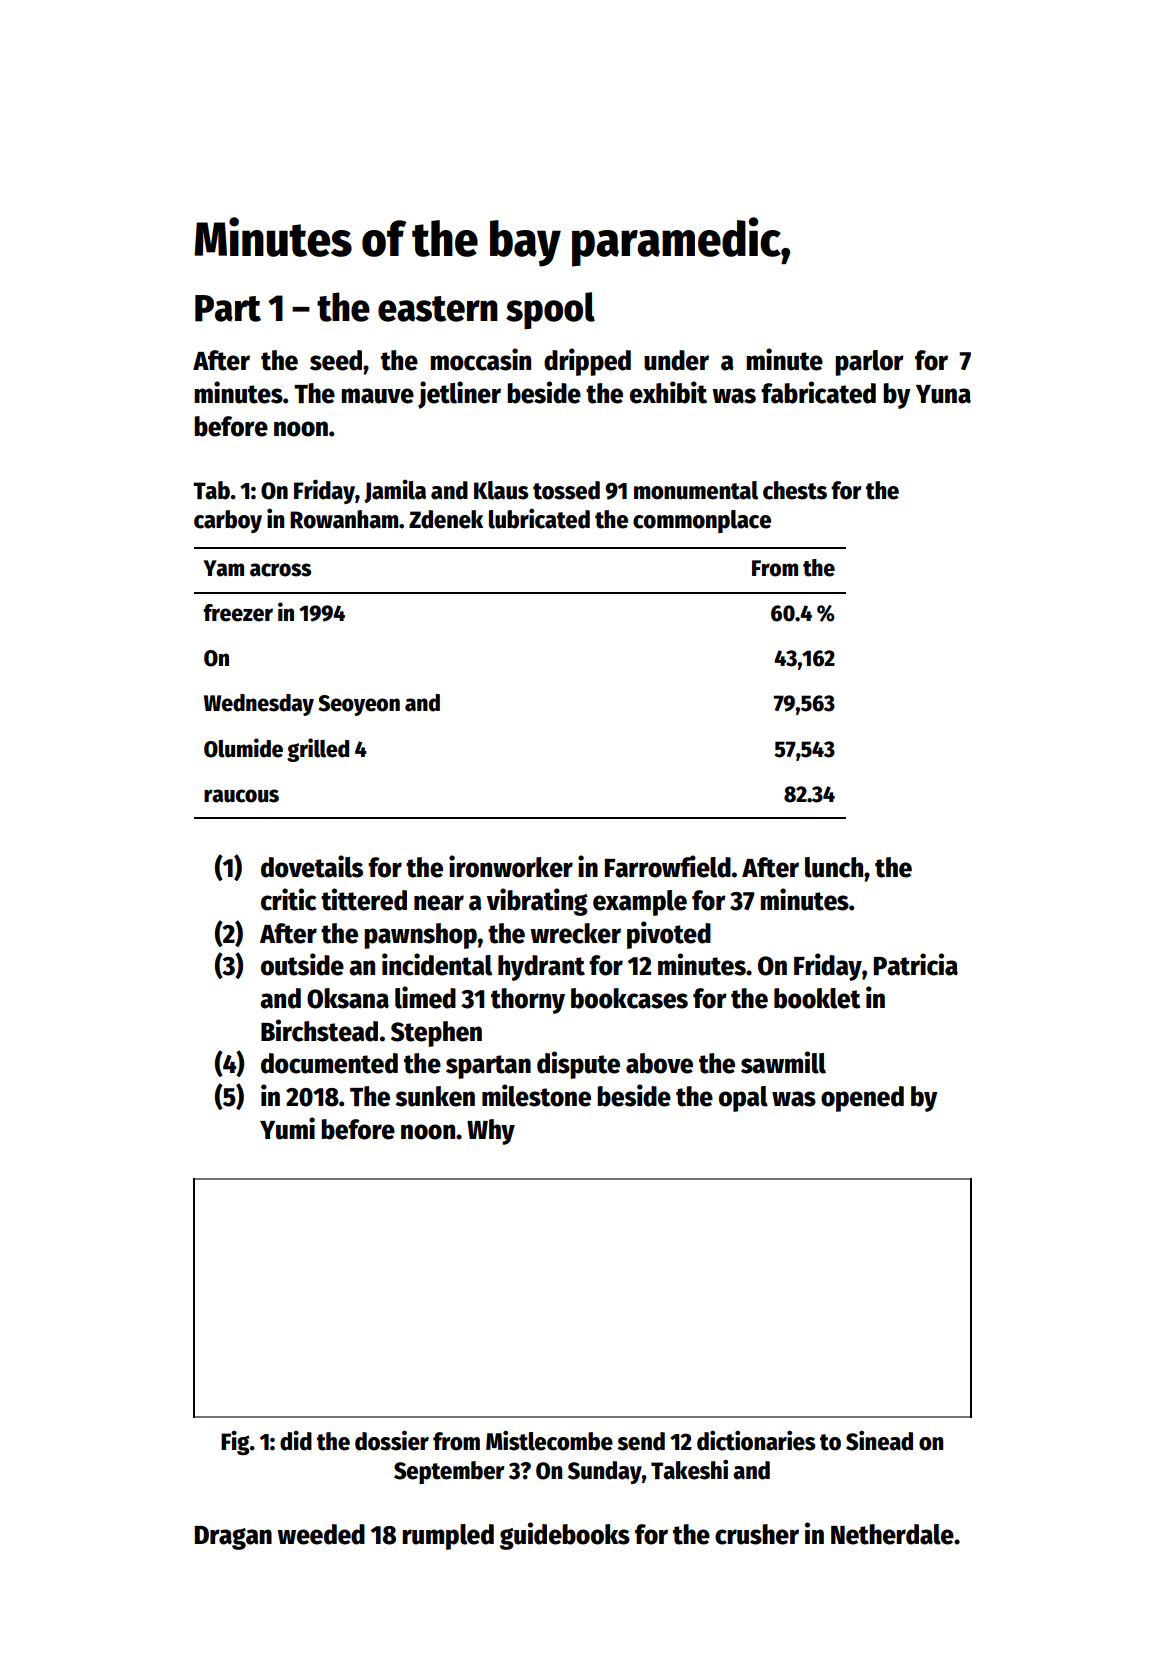 The image size is (1165, 1654). Describe the element at coordinates (287, 1128) in the image. I see `Yumi` at that location.
